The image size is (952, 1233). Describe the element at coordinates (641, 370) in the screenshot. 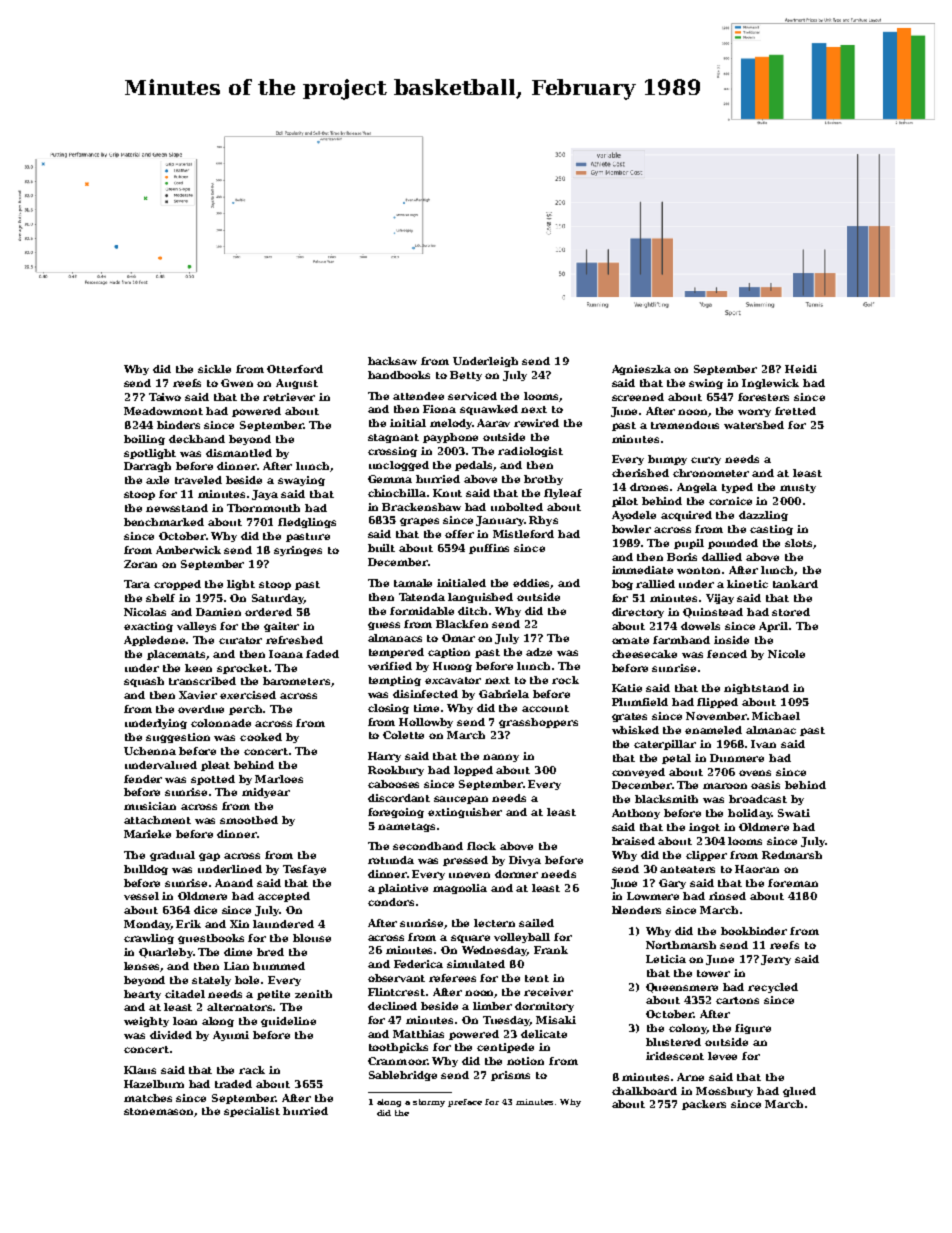

I see `Agnieszka` at that location.
